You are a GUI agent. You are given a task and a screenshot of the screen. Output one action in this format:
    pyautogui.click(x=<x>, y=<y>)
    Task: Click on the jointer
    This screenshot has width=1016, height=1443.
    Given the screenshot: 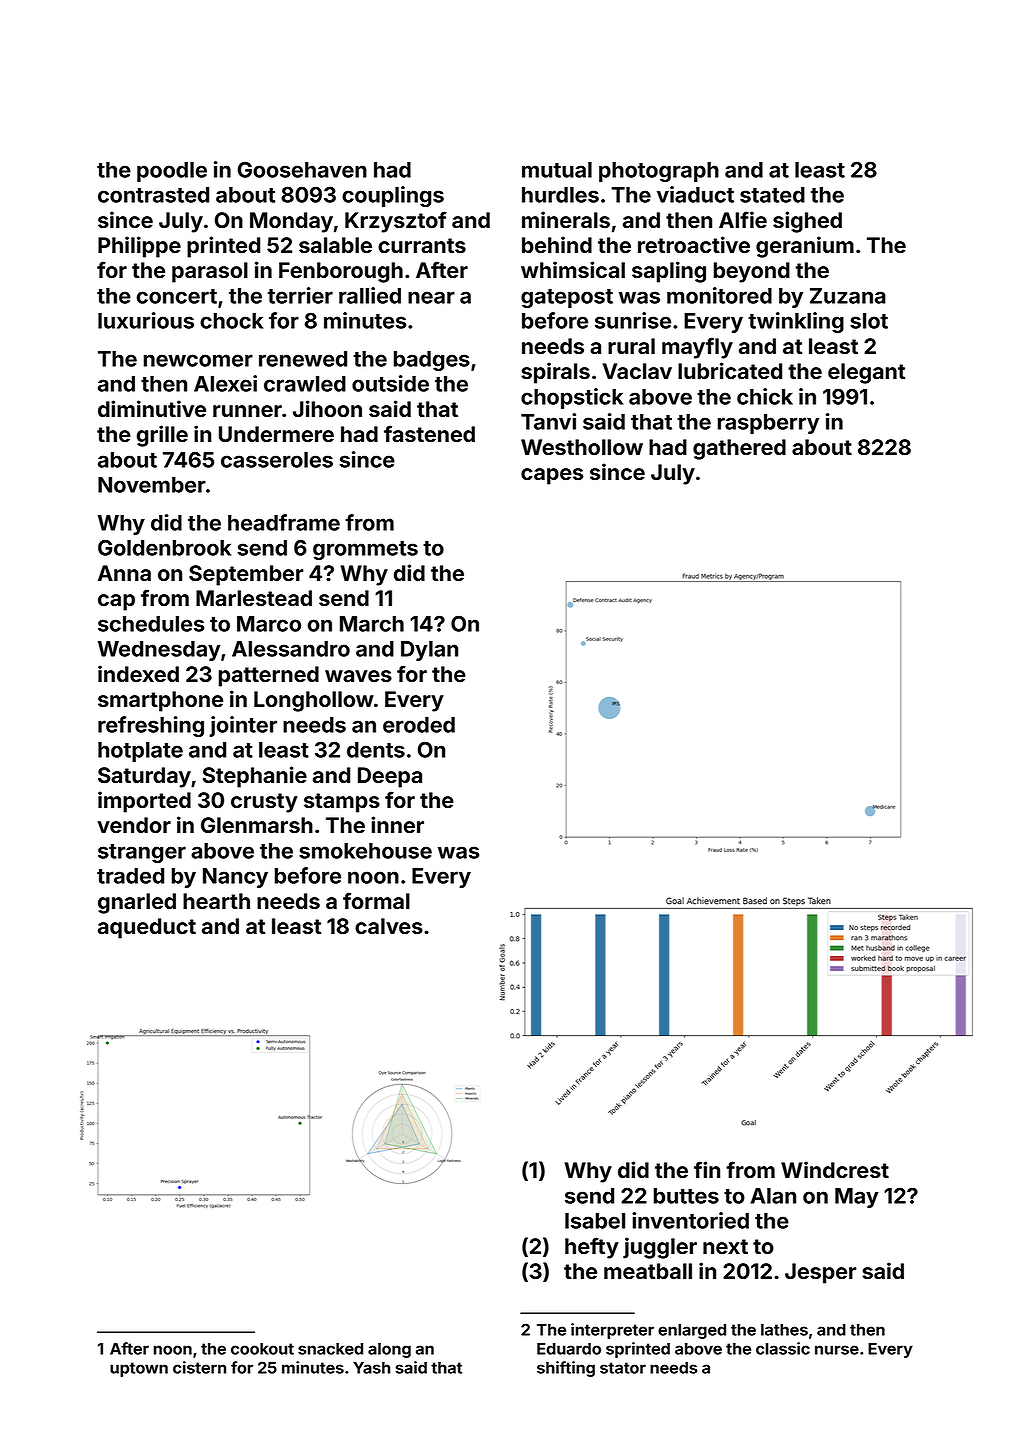 What is the action you would take?
    pyautogui.click(x=243, y=726)
